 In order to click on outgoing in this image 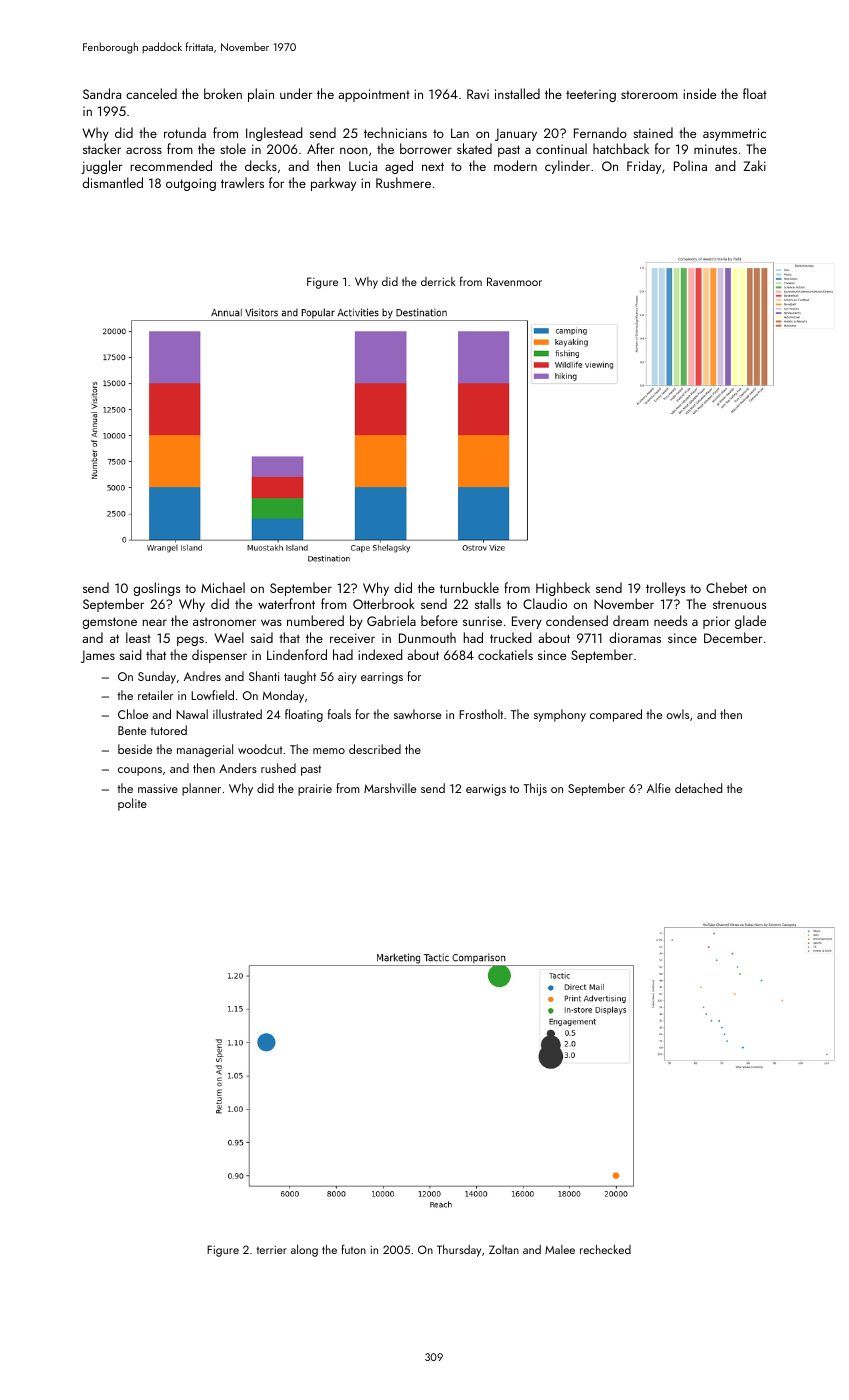, I will do `click(191, 184)`.
